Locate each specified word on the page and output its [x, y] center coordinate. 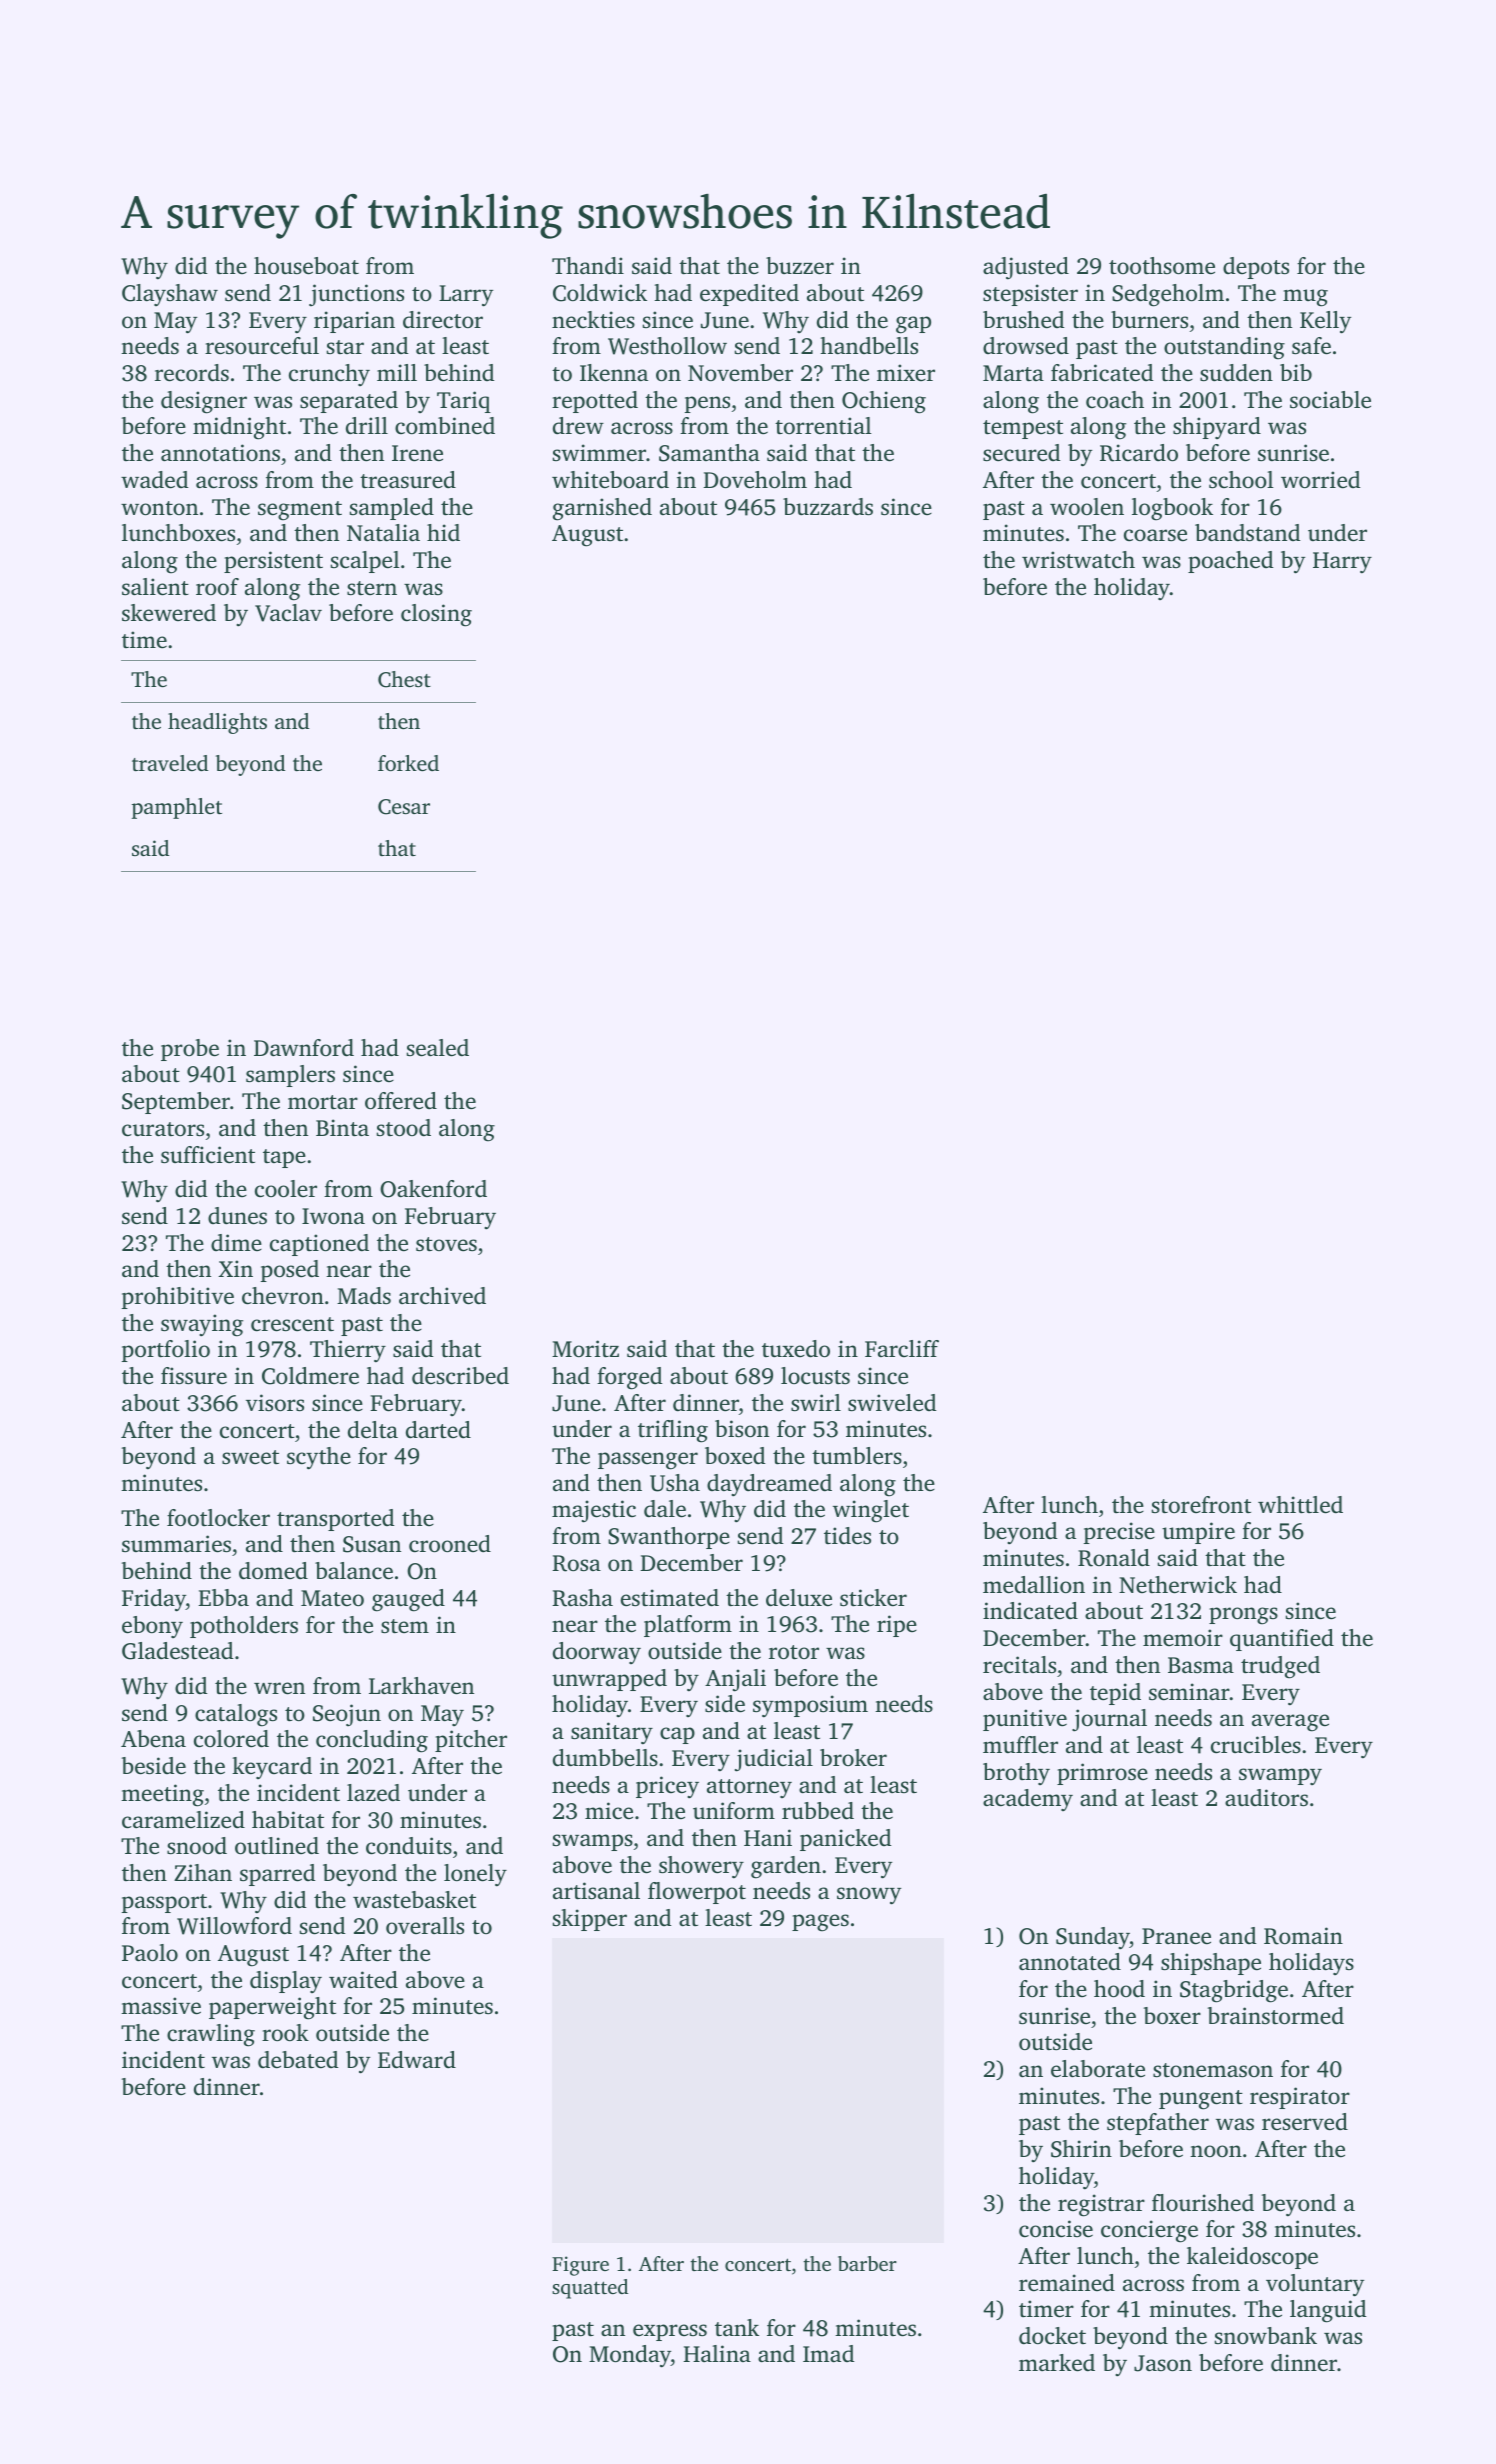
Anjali [735, 1680]
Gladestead [177, 1651]
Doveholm [755, 480]
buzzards [828, 507]
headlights [217, 723]
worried [1320, 480]
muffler [1020, 1744]
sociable [1330, 400]
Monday [630, 2356]
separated [349, 402]
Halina [717, 2353]
